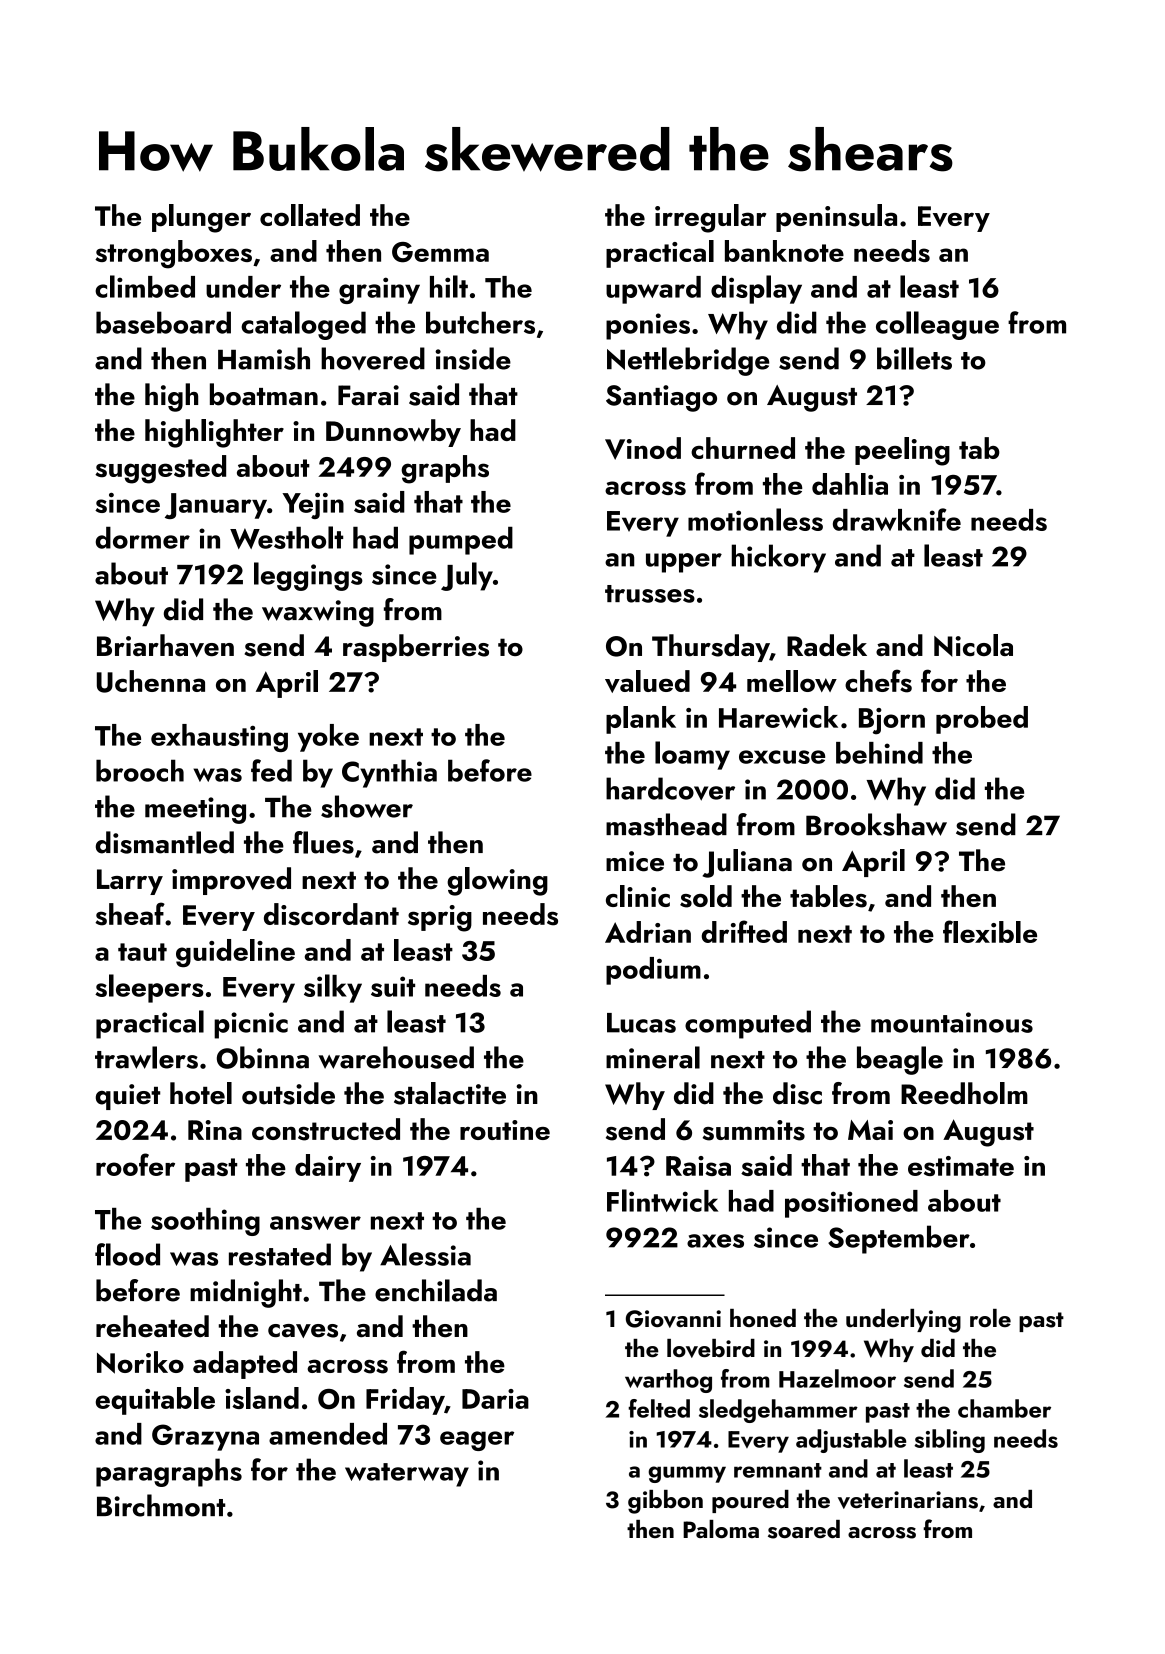  Describe the element at coordinates (262, 1398) in the screenshot. I see `island` at that location.
